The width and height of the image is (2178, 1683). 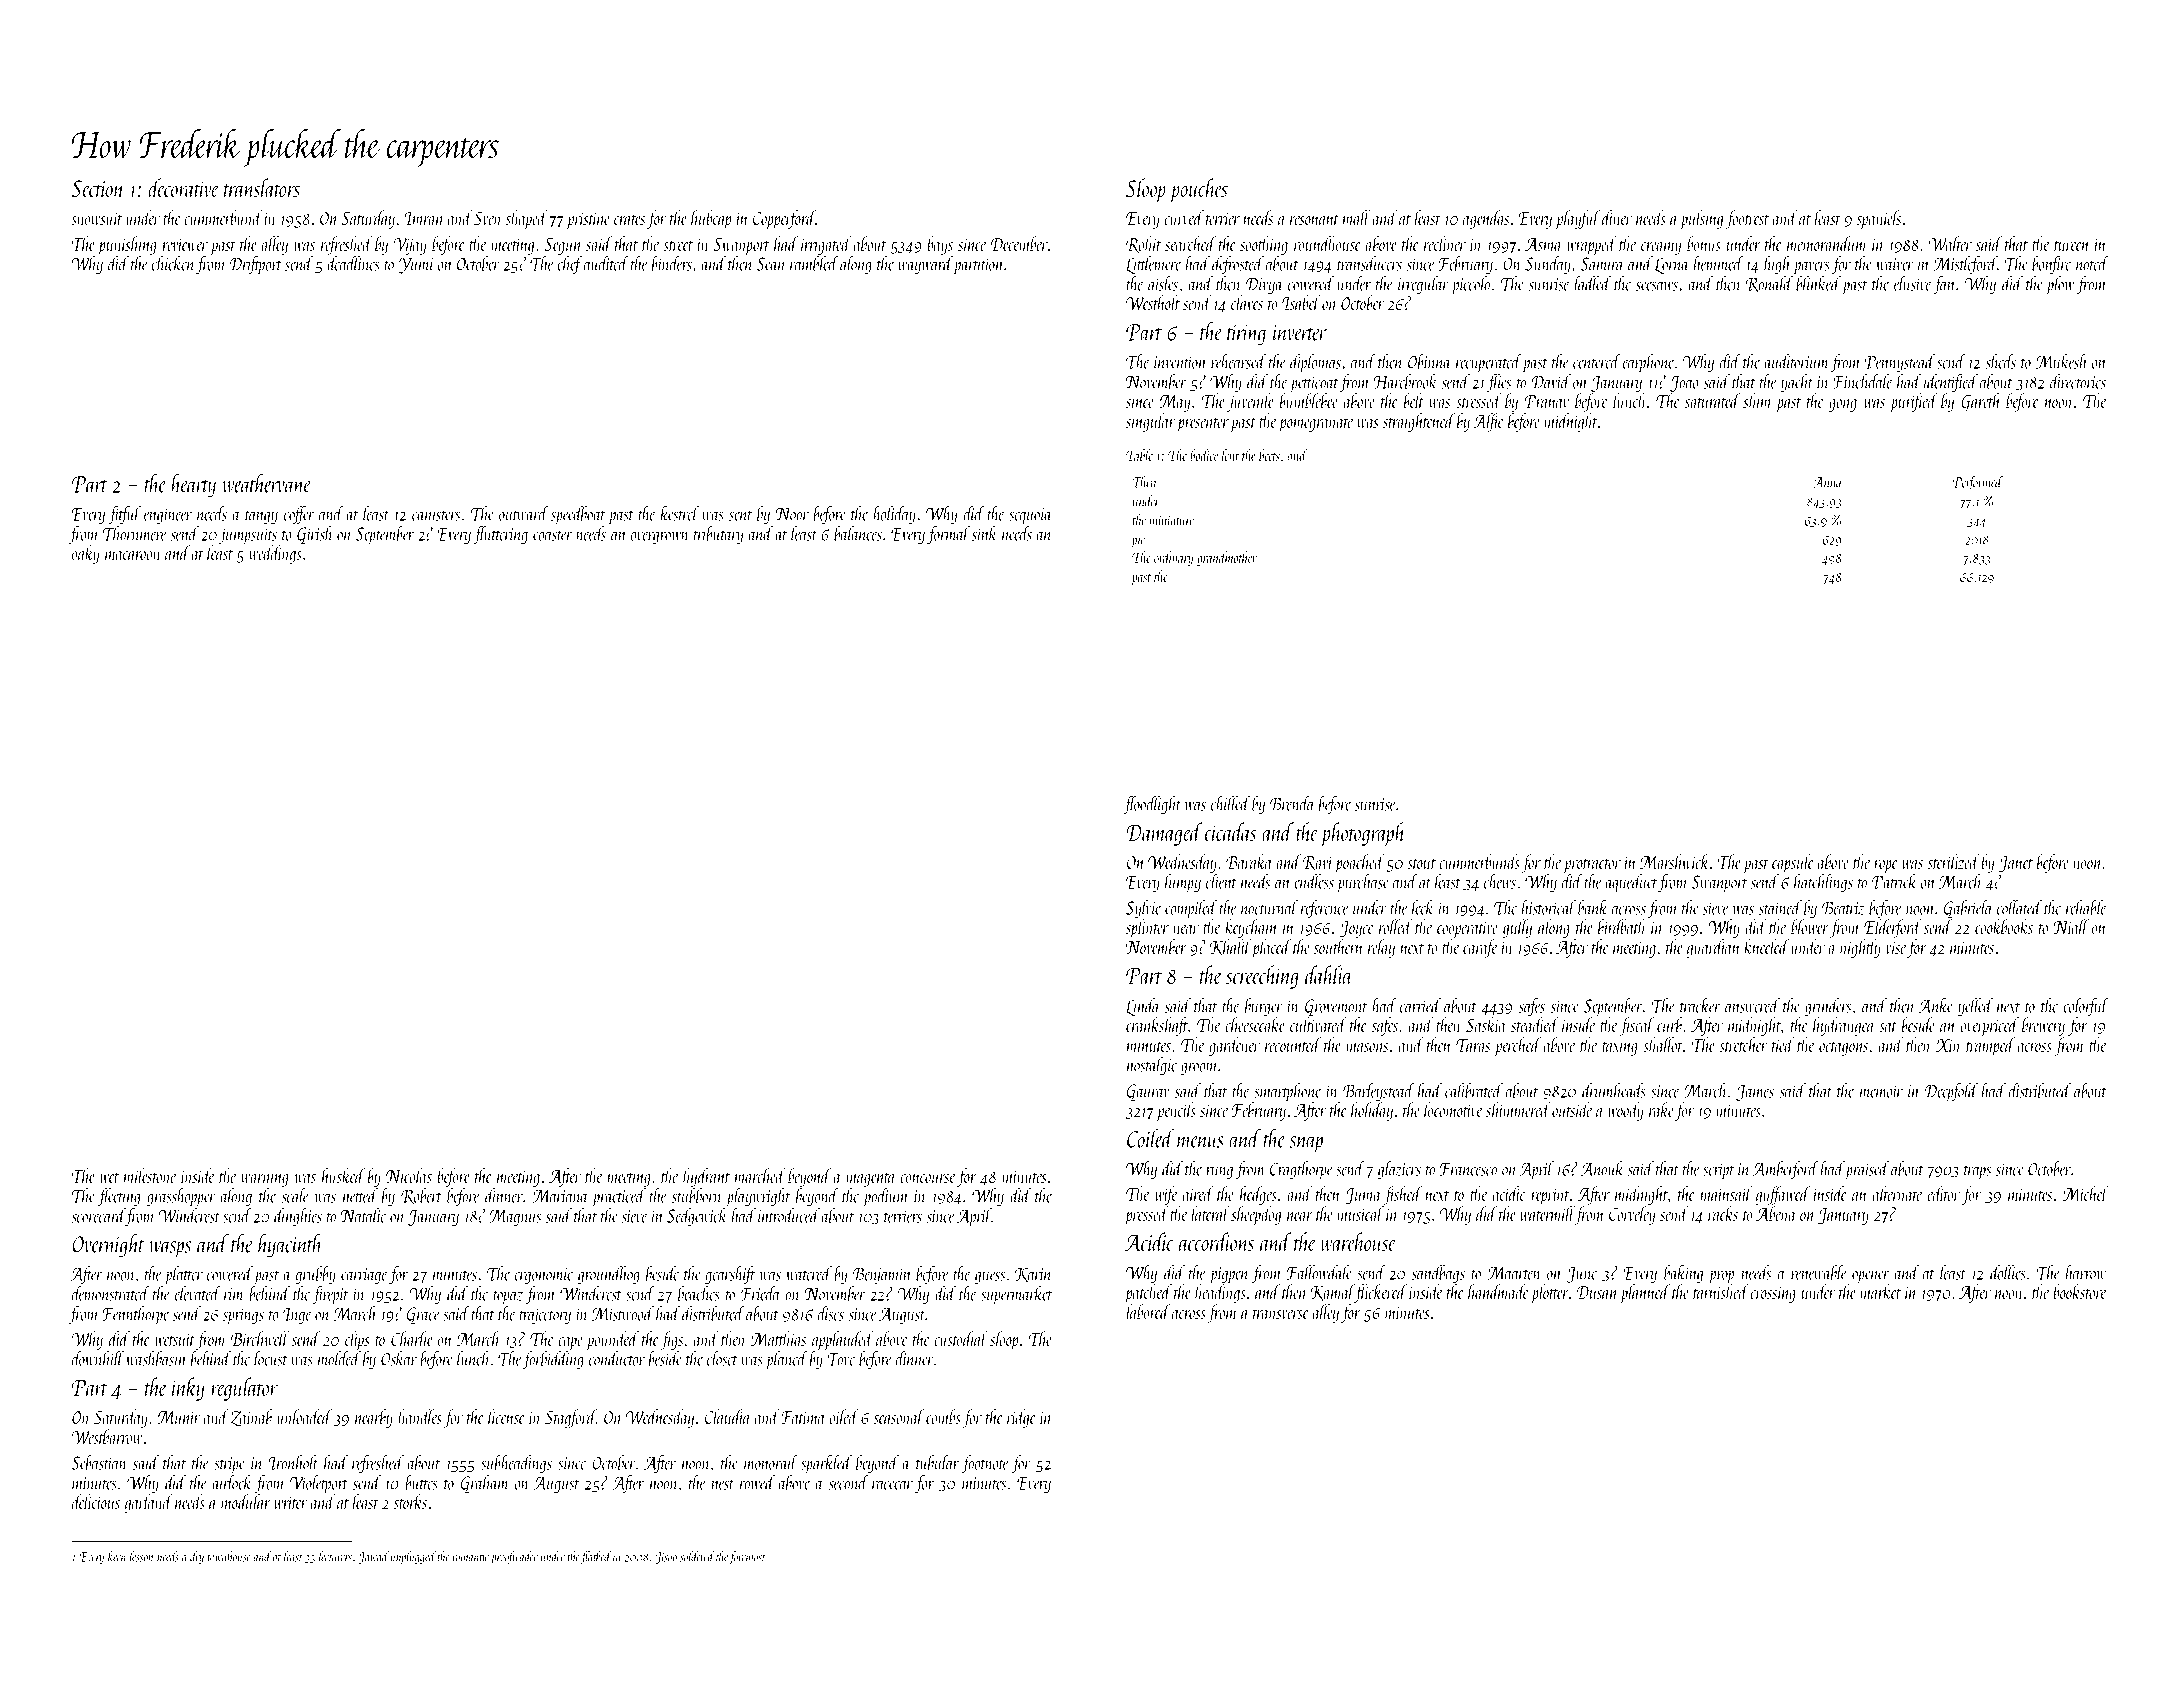 I want to click on translators, so click(x=262, y=187).
